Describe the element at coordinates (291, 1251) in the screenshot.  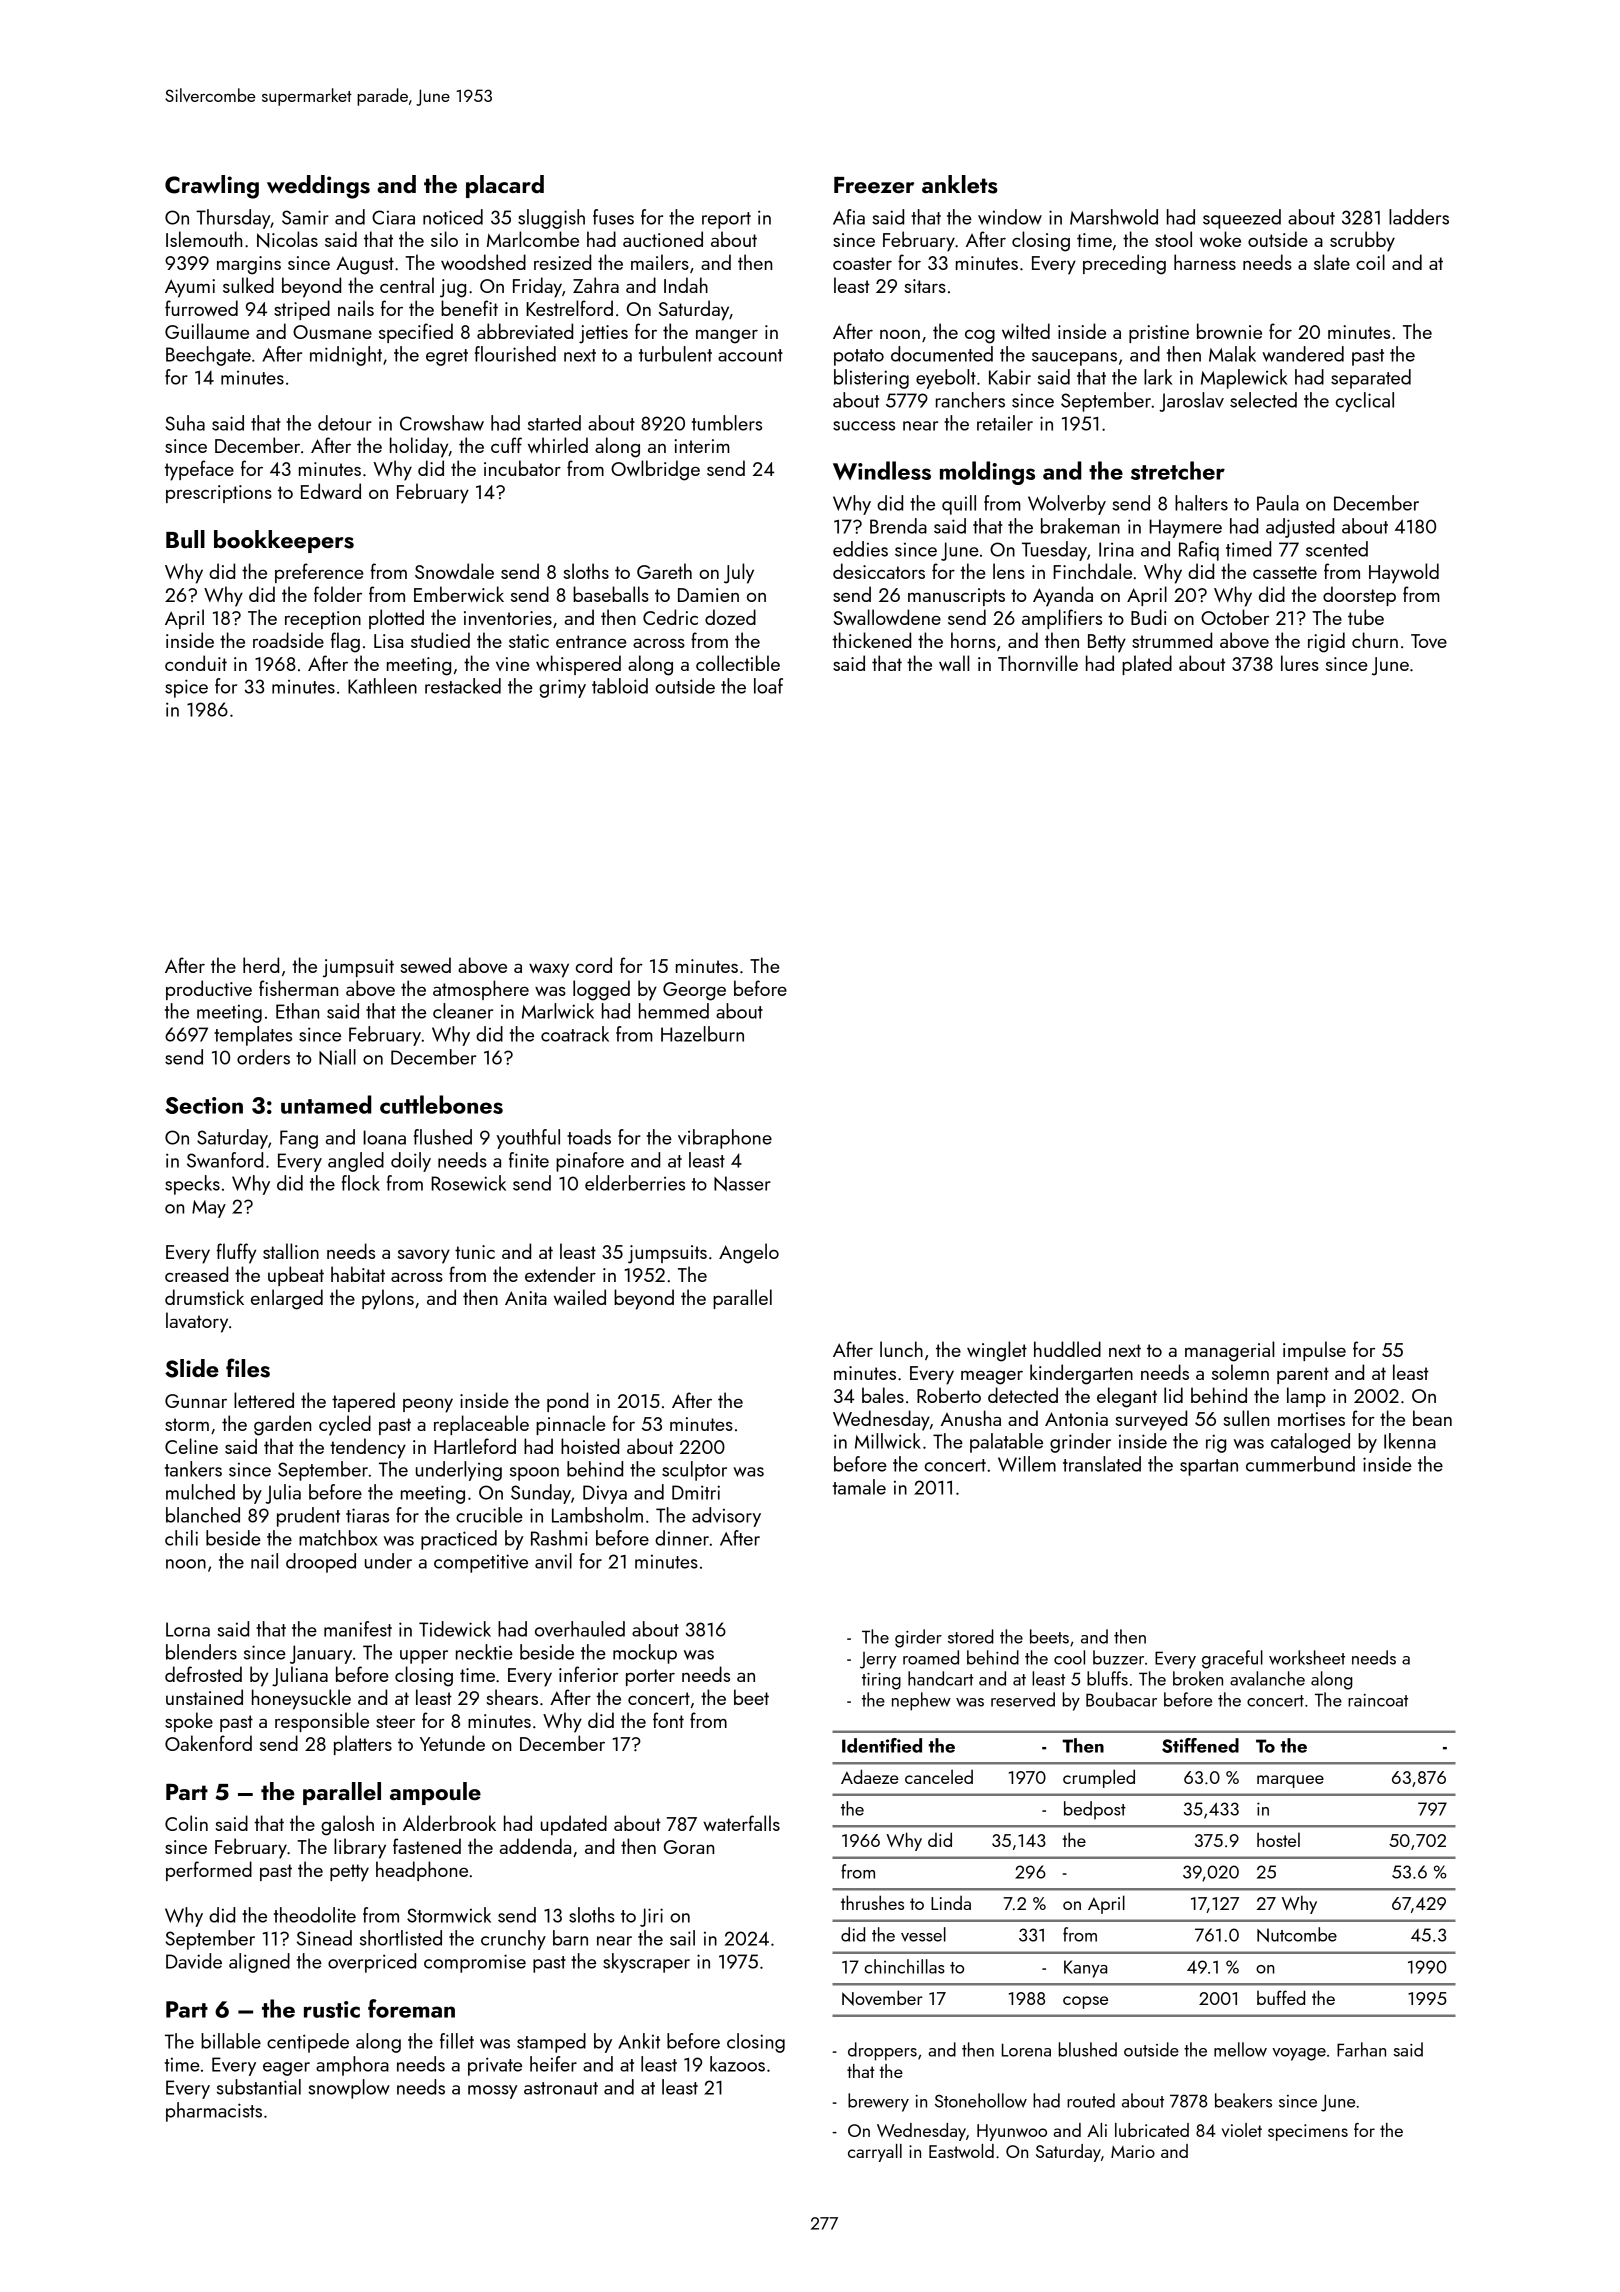
I see `stallion` at that location.
